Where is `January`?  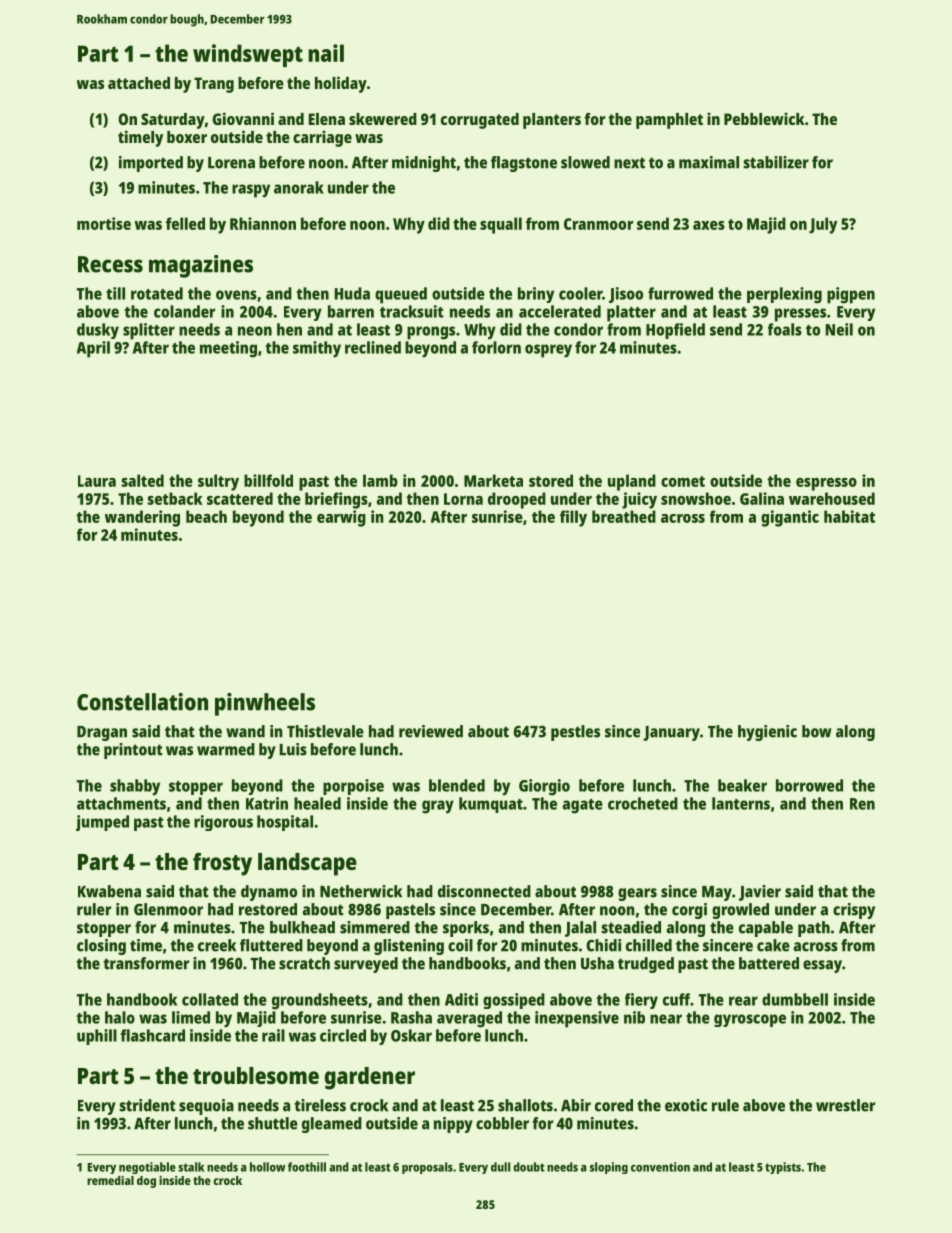
January is located at coordinates (671, 733).
